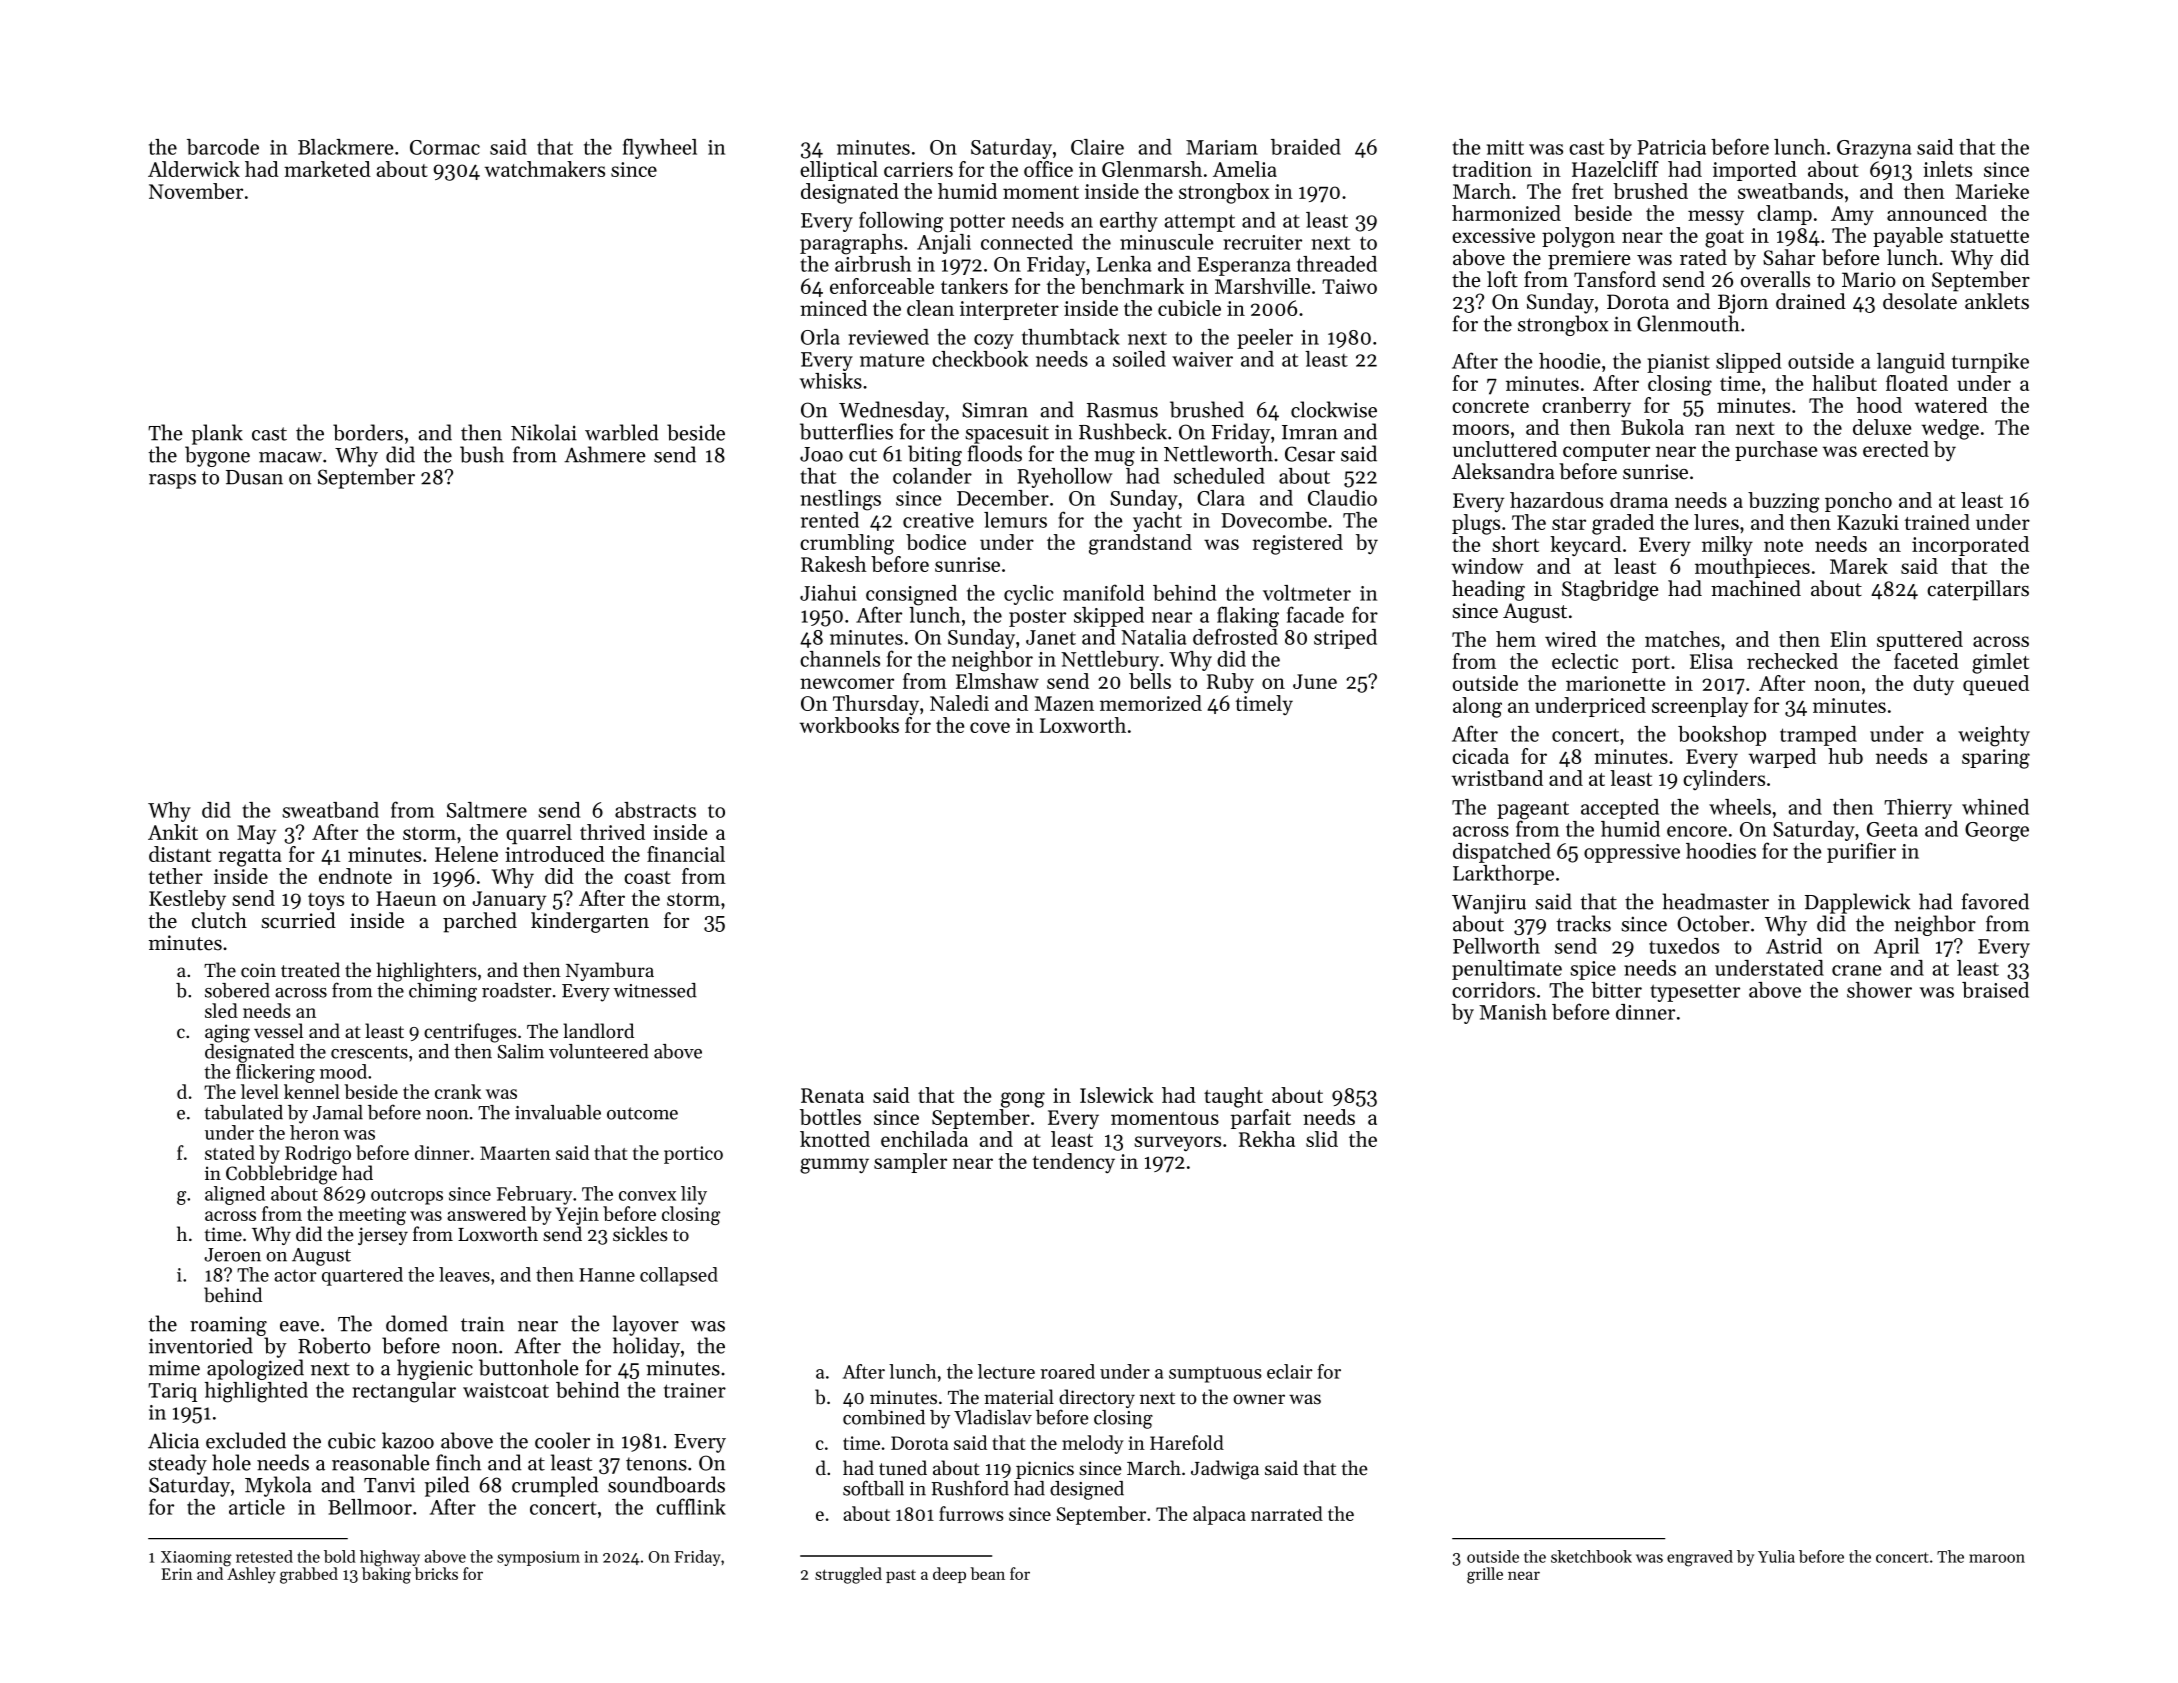 The width and height of the screenshot is (2178, 1683). What do you see at coordinates (831, 381) in the screenshot?
I see `whisks` at bounding box center [831, 381].
